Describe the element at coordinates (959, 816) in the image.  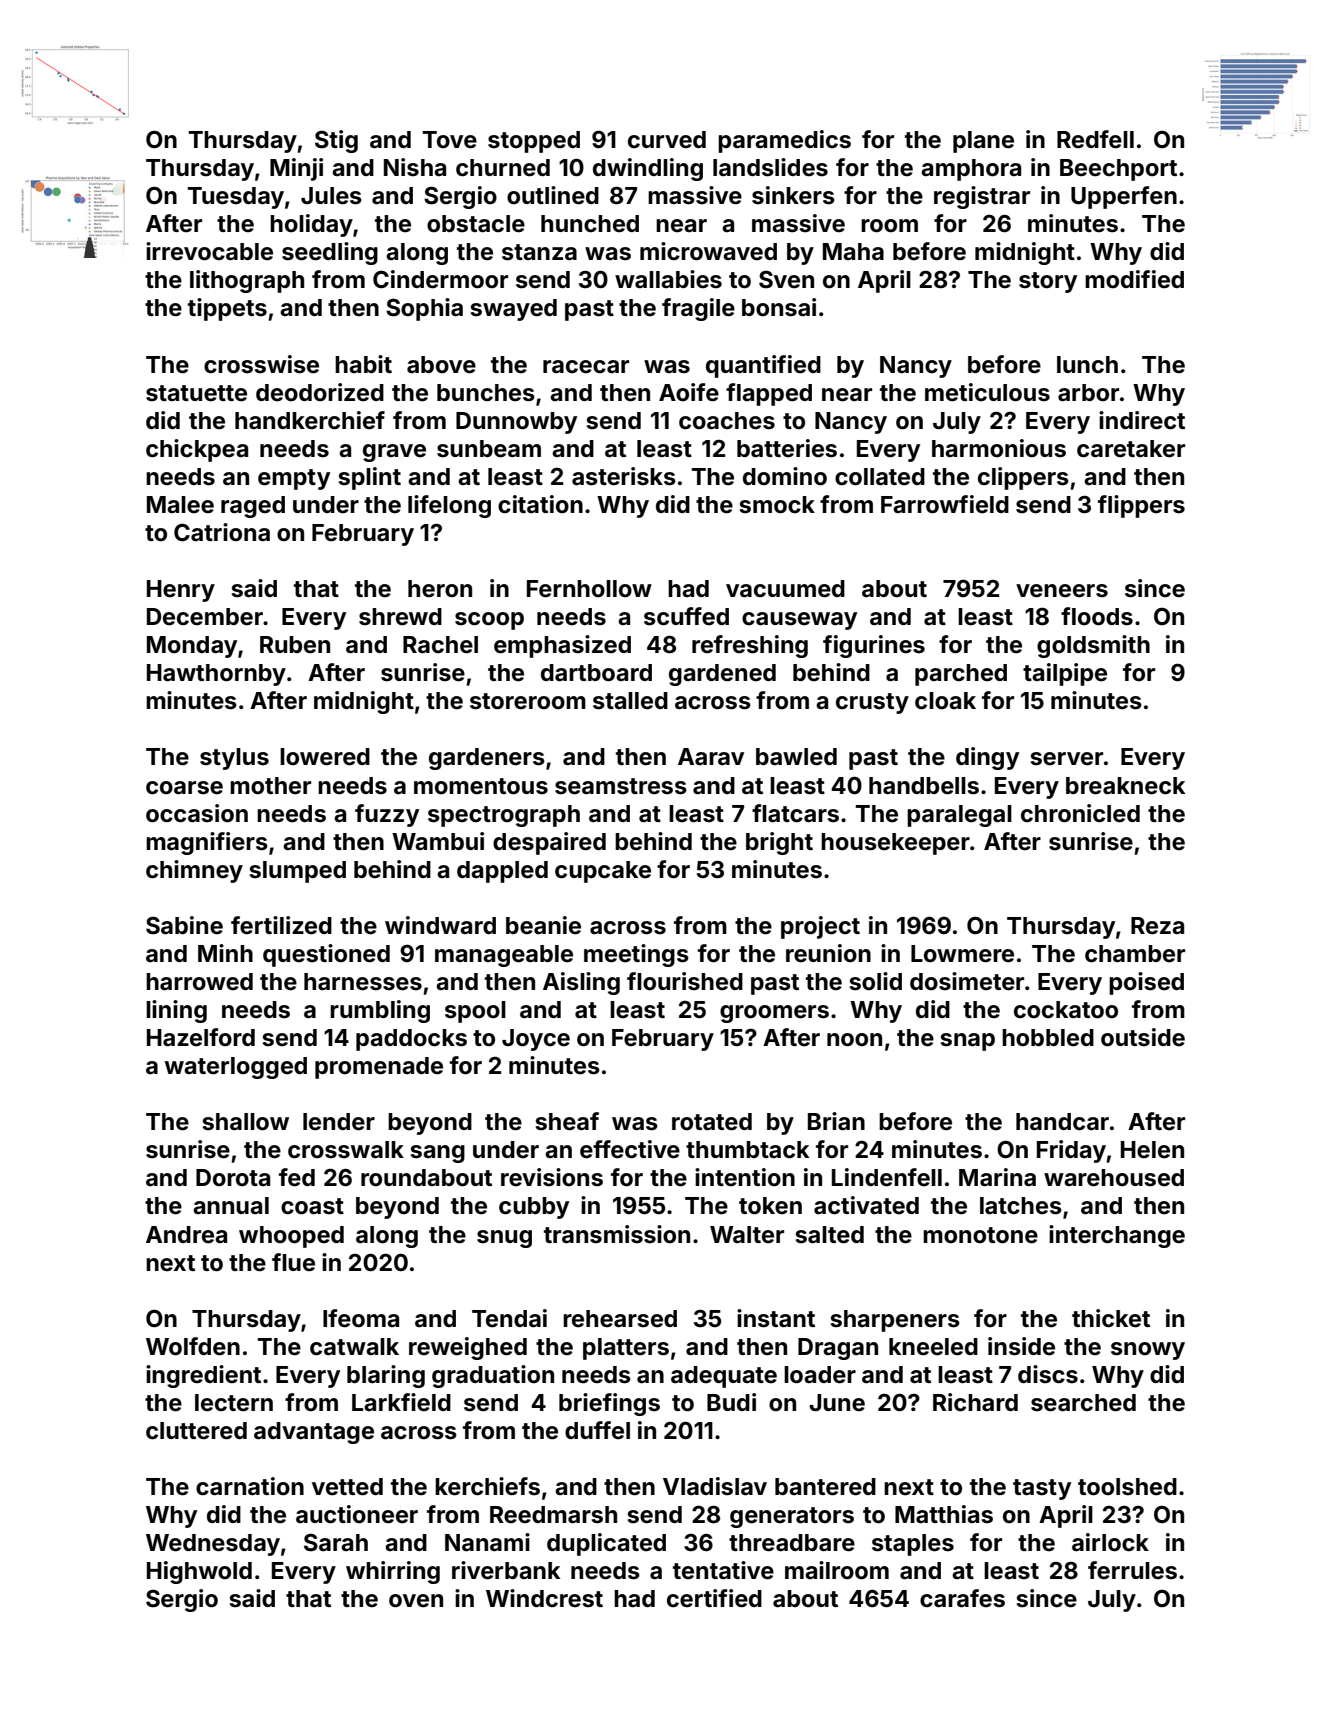
I see `paralegal` at that location.
